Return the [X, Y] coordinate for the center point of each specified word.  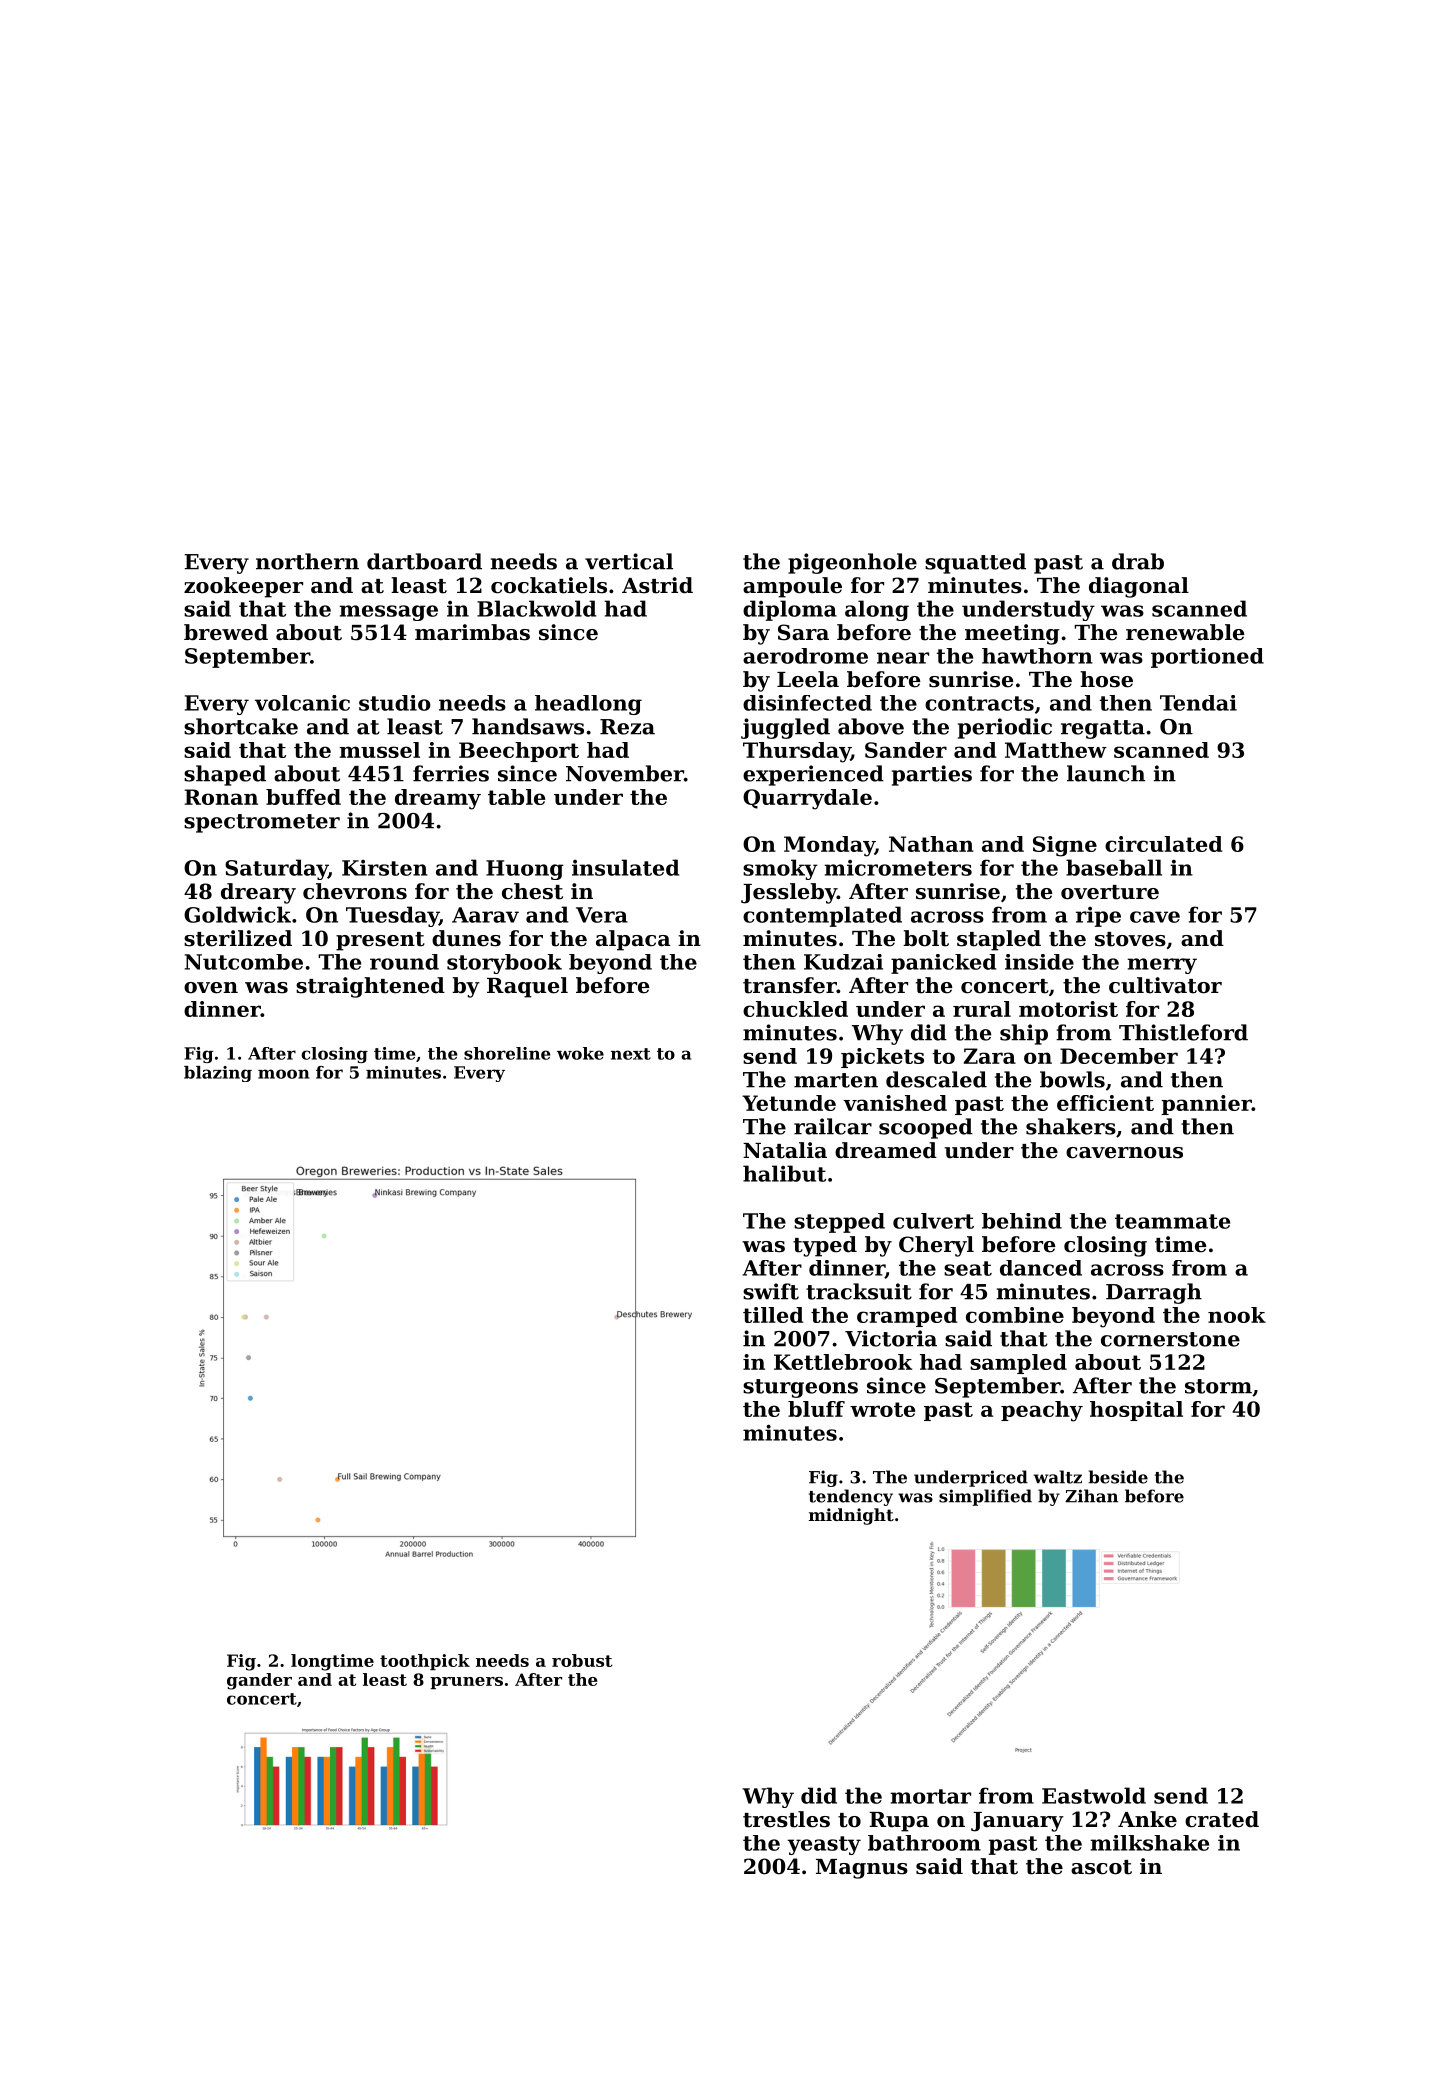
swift [771, 1291]
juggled [785, 728]
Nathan [931, 844]
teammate [1172, 1221]
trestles [786, 1819]
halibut [784, 1173]
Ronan [221, 797]
